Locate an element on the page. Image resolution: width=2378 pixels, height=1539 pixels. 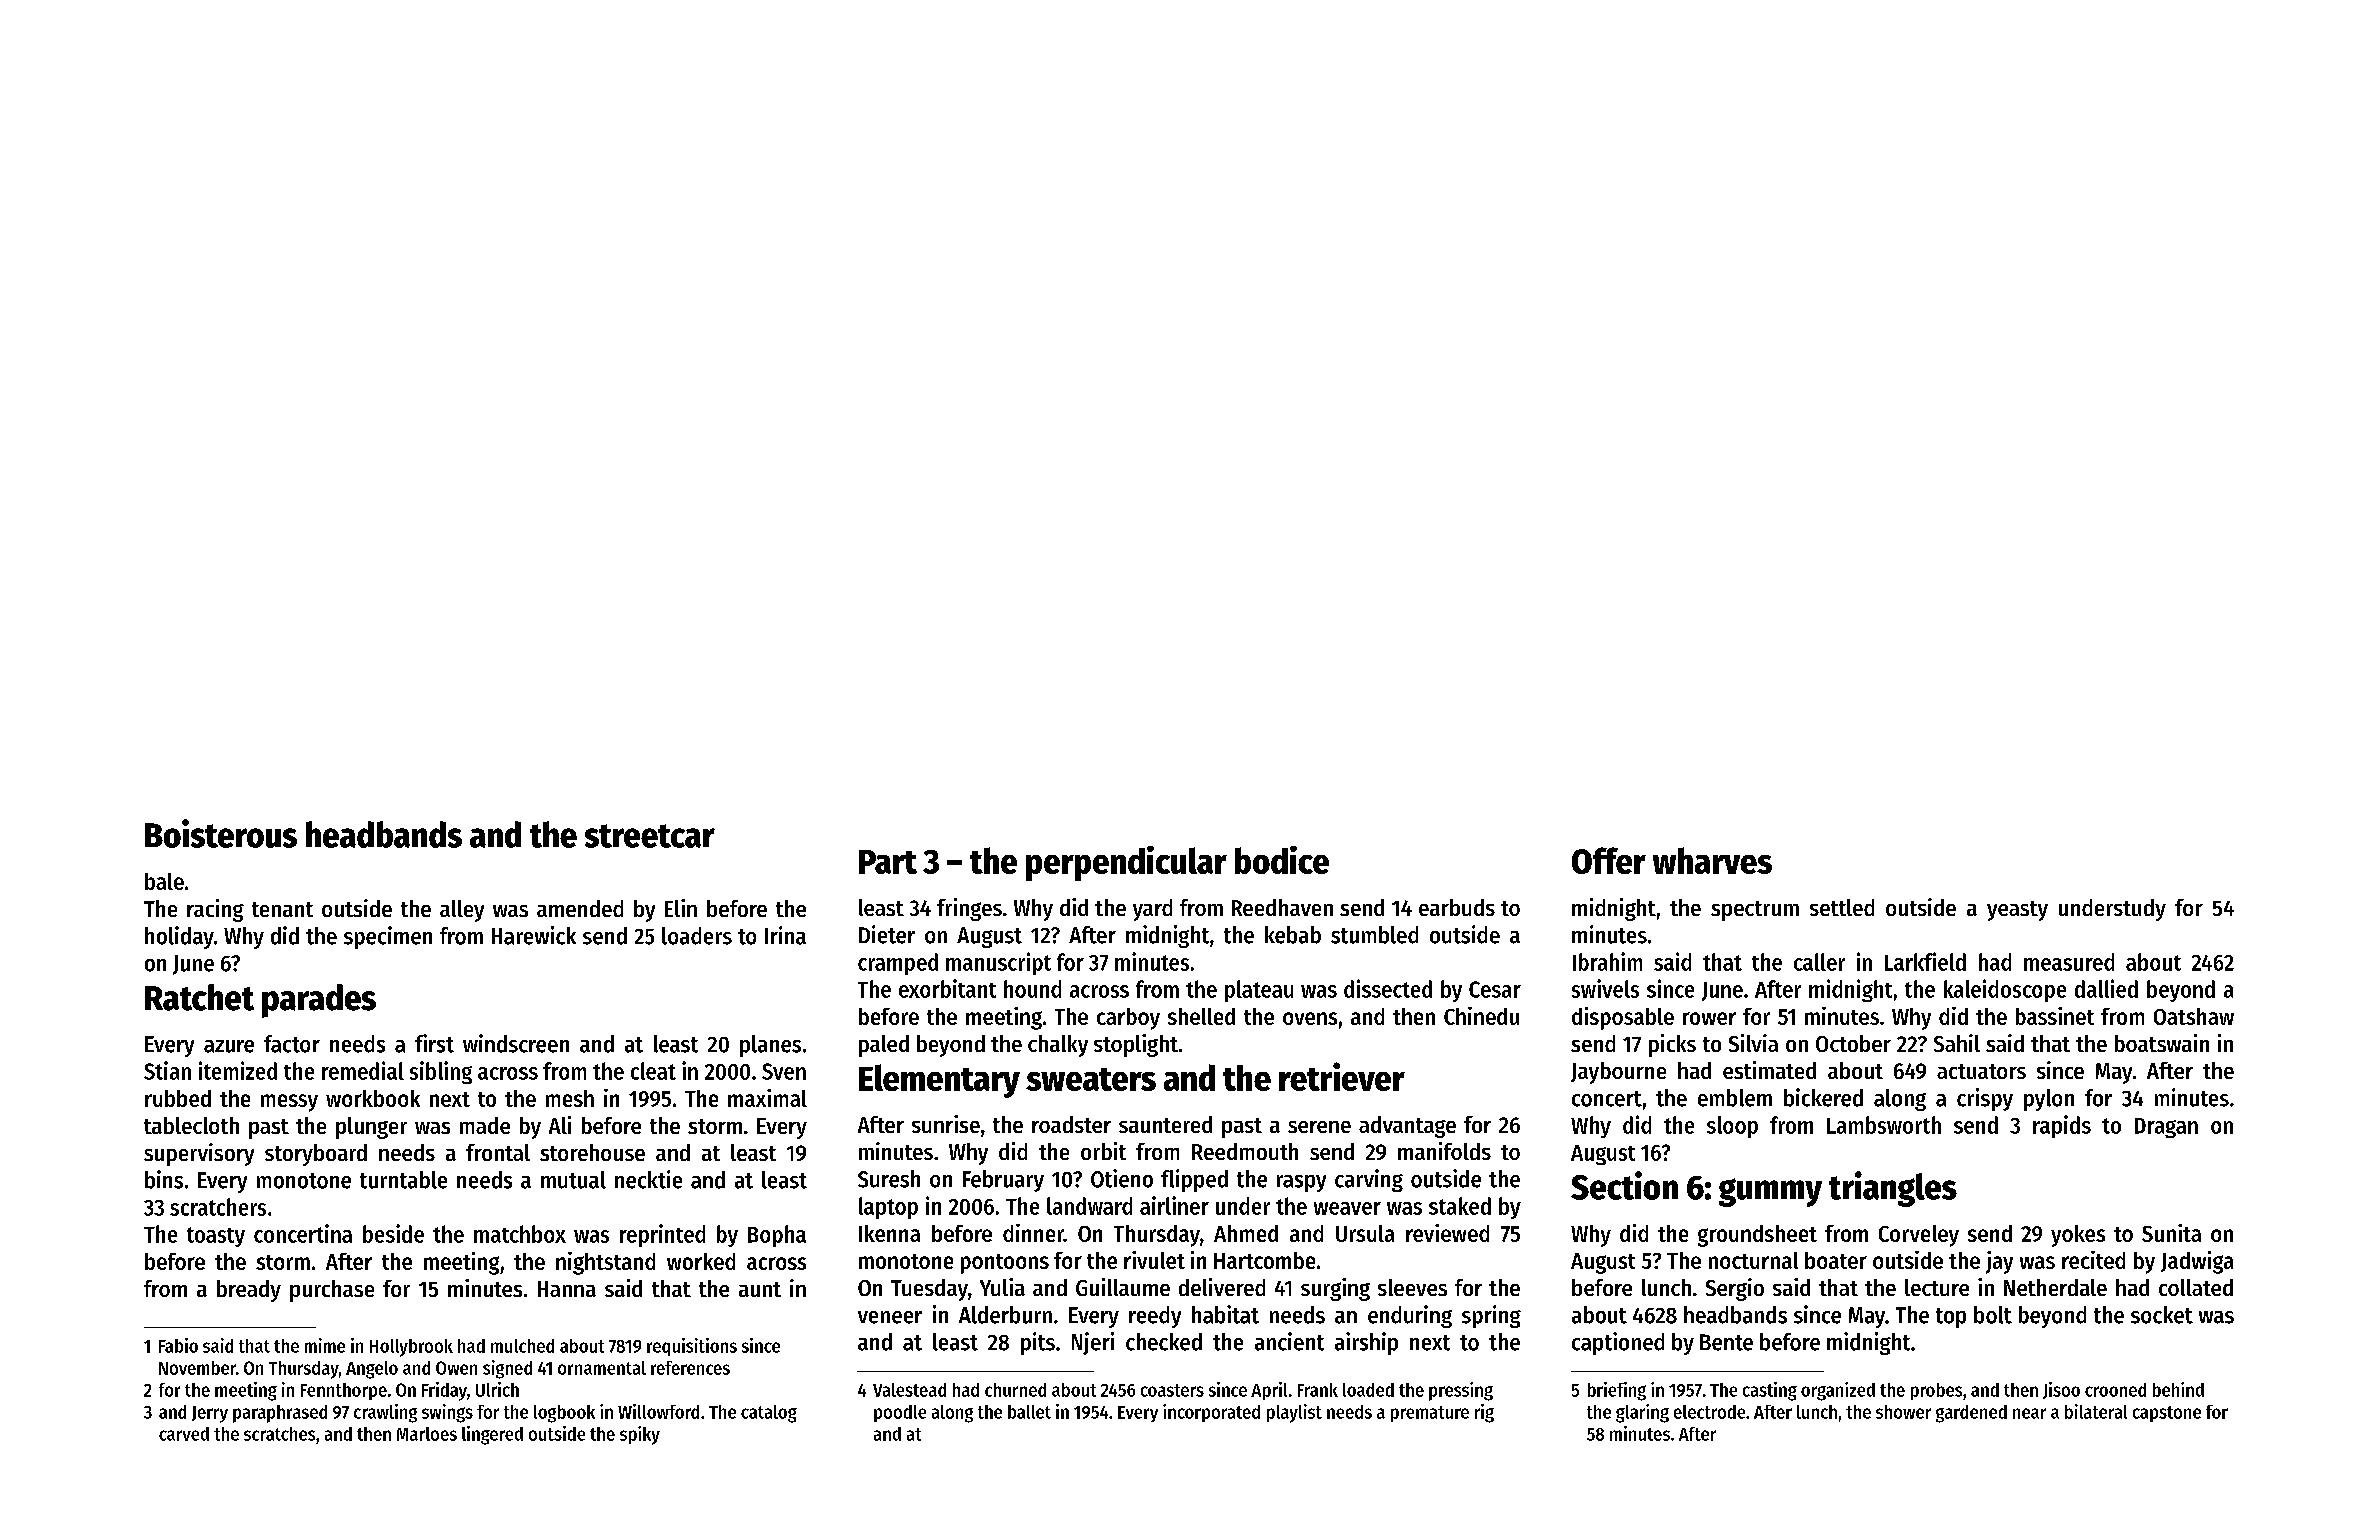
Bopha is located at coordinates (777, 1236).
